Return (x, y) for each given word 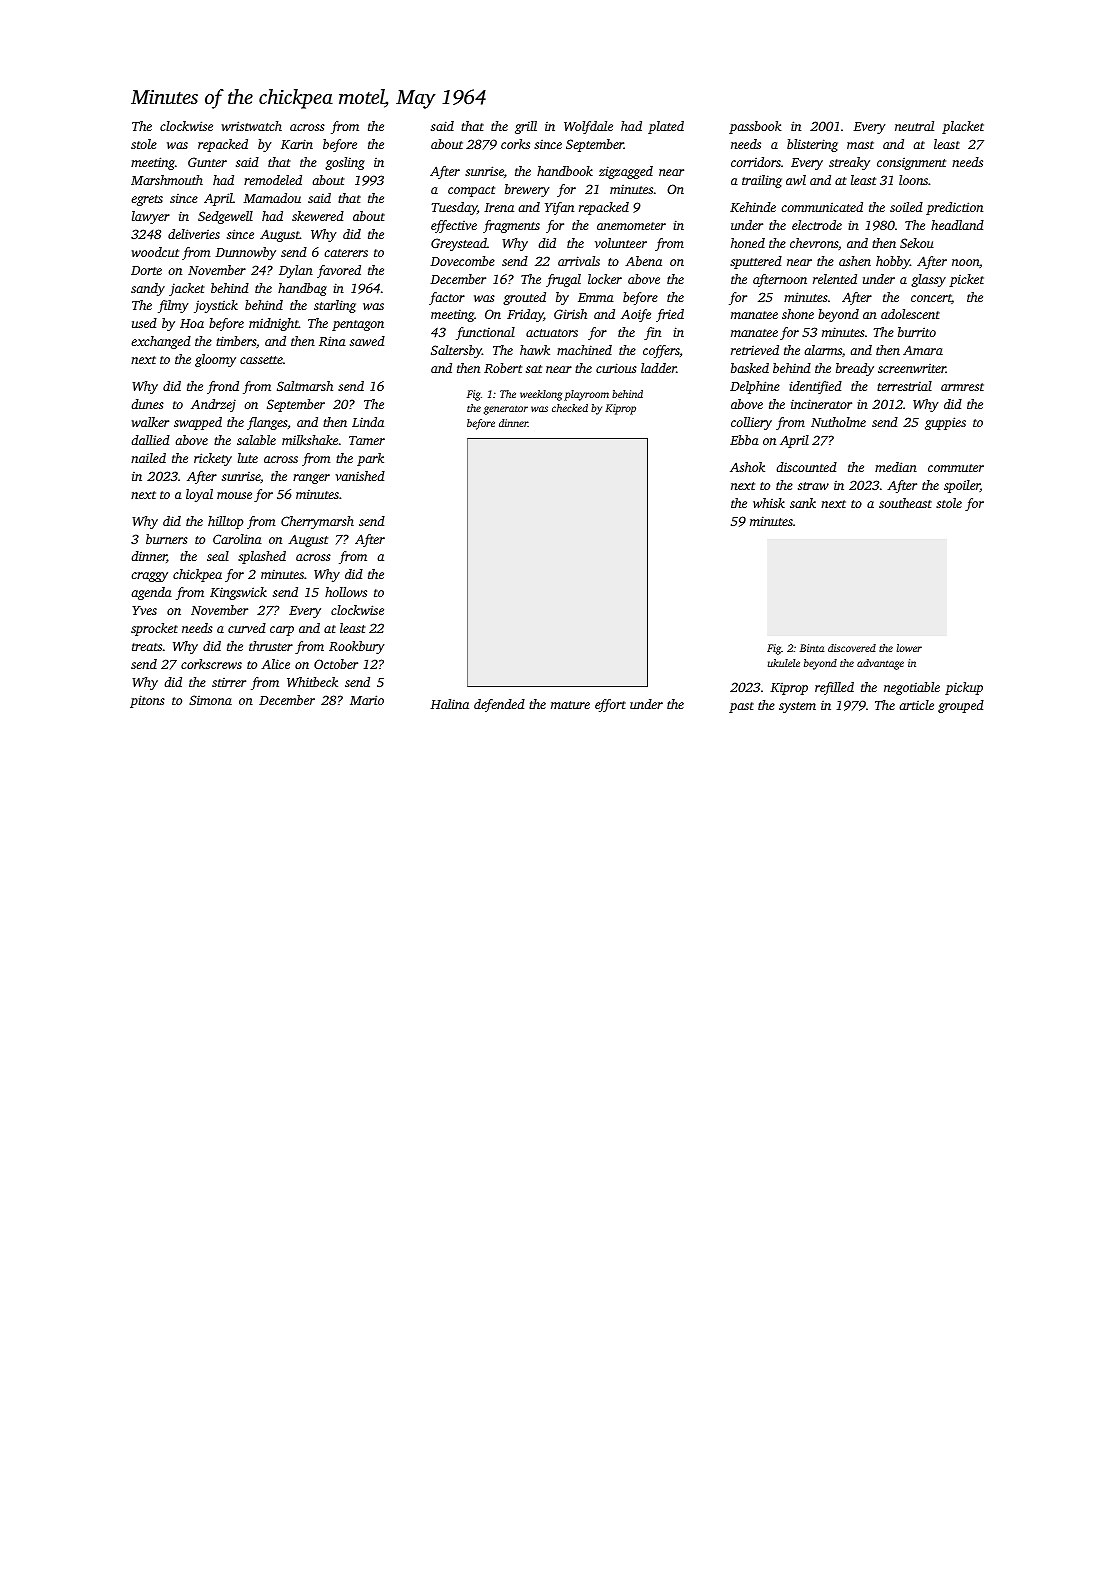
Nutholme (838, 422)
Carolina (237, 539)
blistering (812, 145)
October (336, 664)
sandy (148, 289)
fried (670, 315)
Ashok (747, 467)
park (370, 459)
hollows (346, 592)
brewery (527, 190)
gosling (345, 163)
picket (966, 280)
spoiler (962, 486)
